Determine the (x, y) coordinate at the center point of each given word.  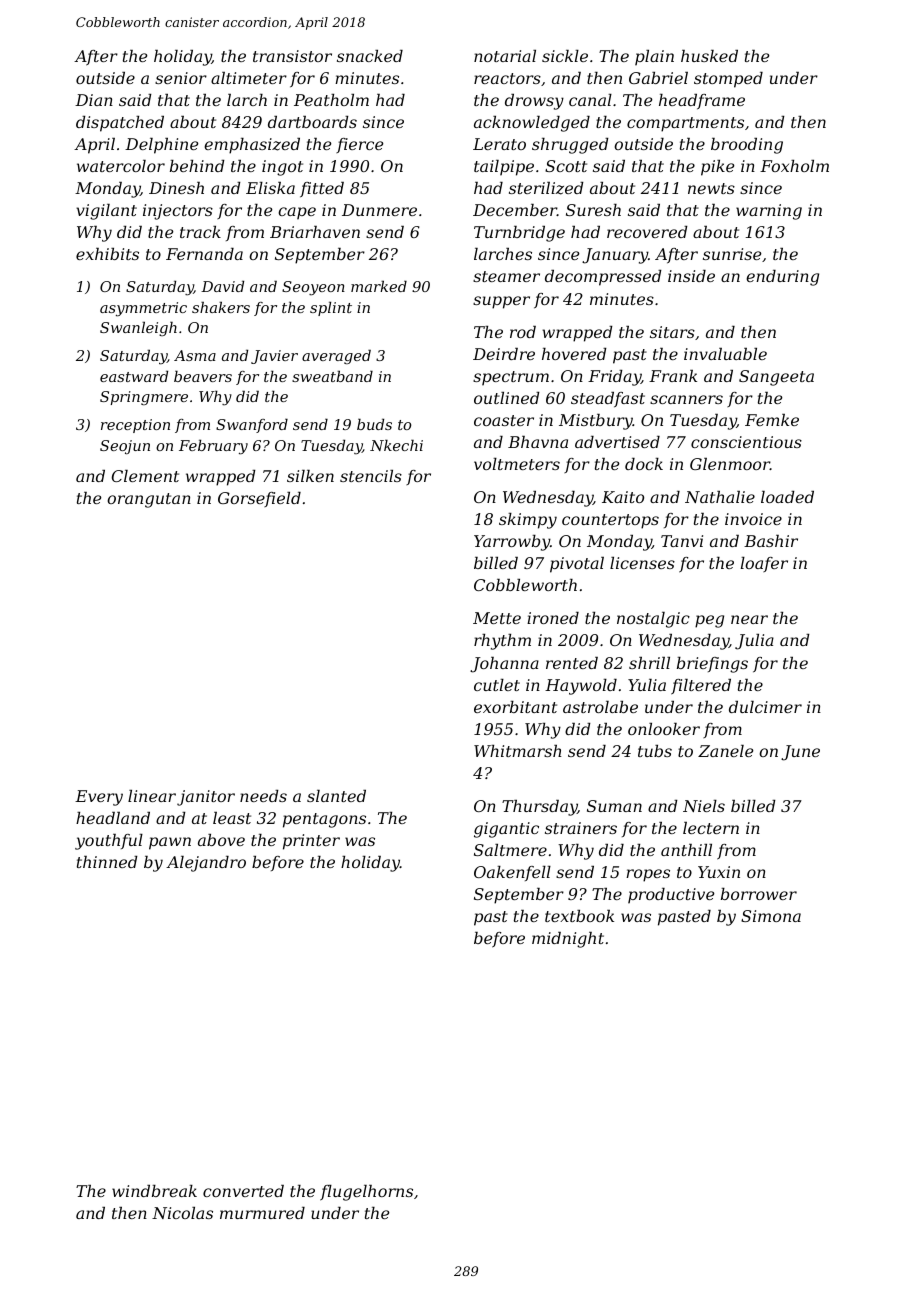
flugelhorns (366, 1193)
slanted (336, 796)
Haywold (581, 687)
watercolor (121, 166)
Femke (772, 420)
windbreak (154, 1191)
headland (113, 818)
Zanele (725, 751)
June (800, 753)
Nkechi (396, 445)
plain (654, 58)
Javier (274, 357)
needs (263, 796)
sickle (565, 56)
